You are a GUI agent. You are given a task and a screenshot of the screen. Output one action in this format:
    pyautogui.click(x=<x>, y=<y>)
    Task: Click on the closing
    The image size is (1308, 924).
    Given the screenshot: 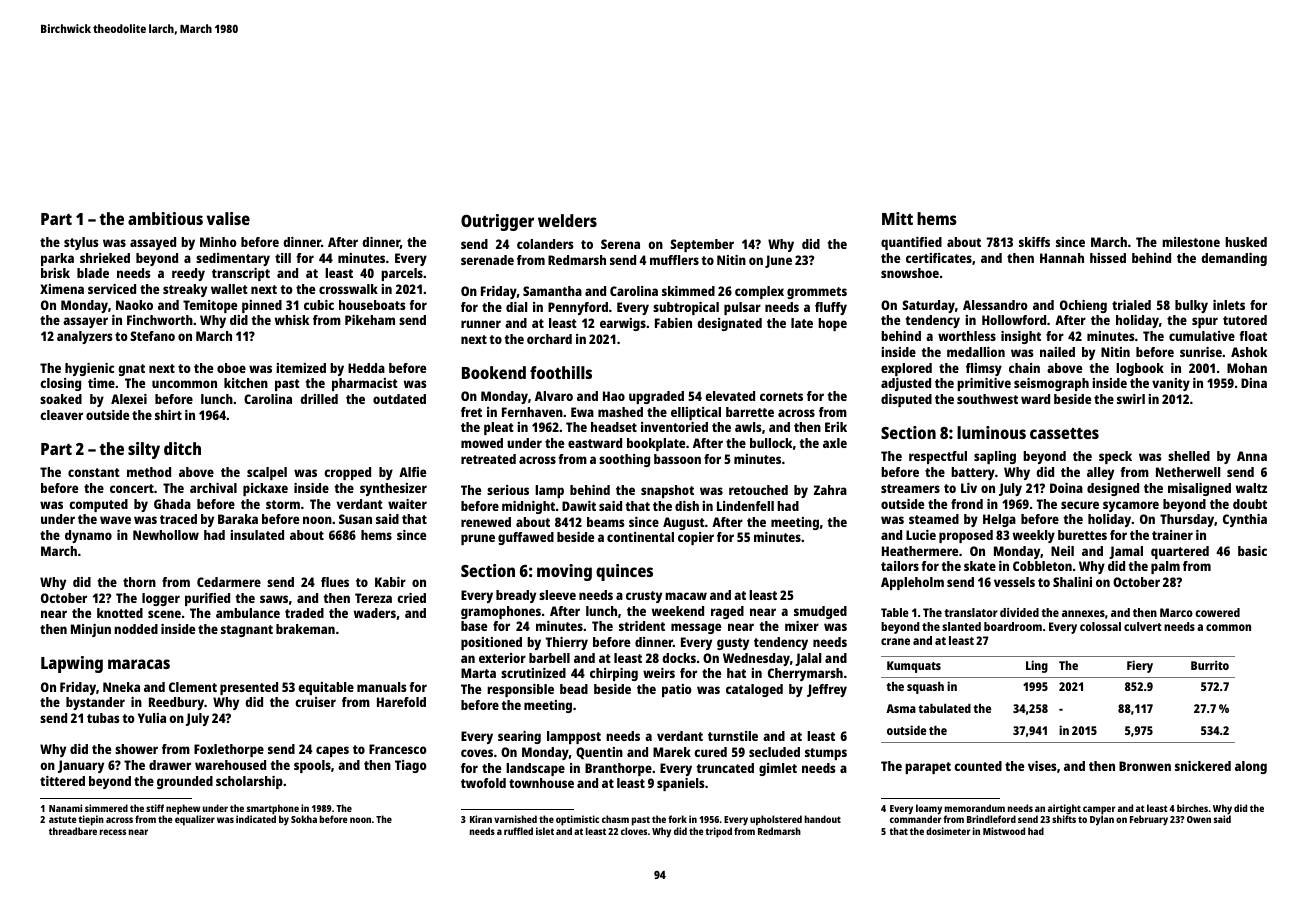 What is the action you would take?
    pyautogui.click(x=60, y=384)
